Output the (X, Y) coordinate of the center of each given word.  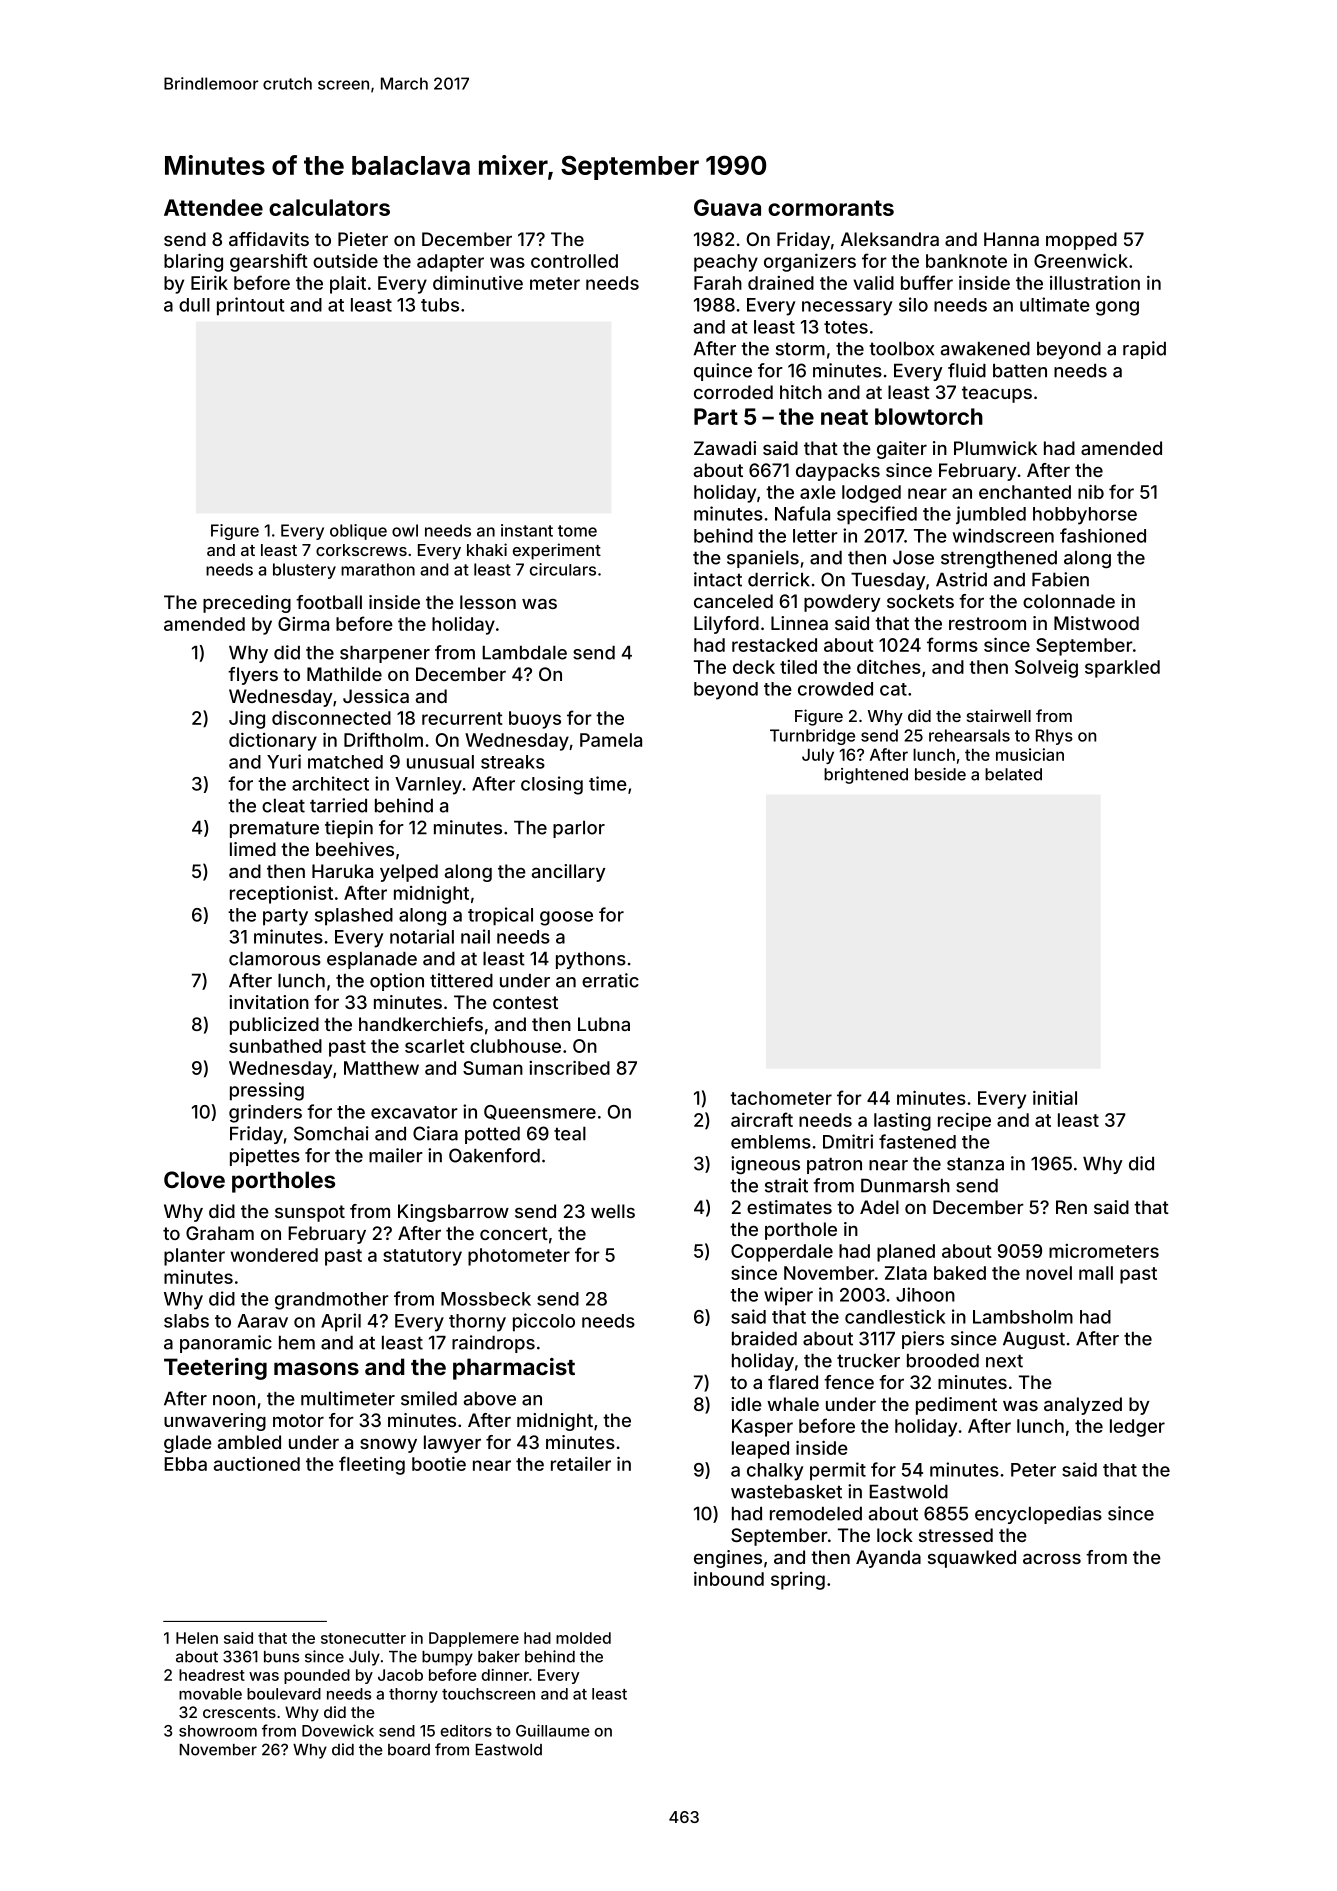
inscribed (569, 1068)
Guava (727, 207)
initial (1055, 1098)
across (1052, 1558)
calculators (329, 207)
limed (253, 849)
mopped (1081, 241)
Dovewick (338, 1730)
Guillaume (552, 1730)
